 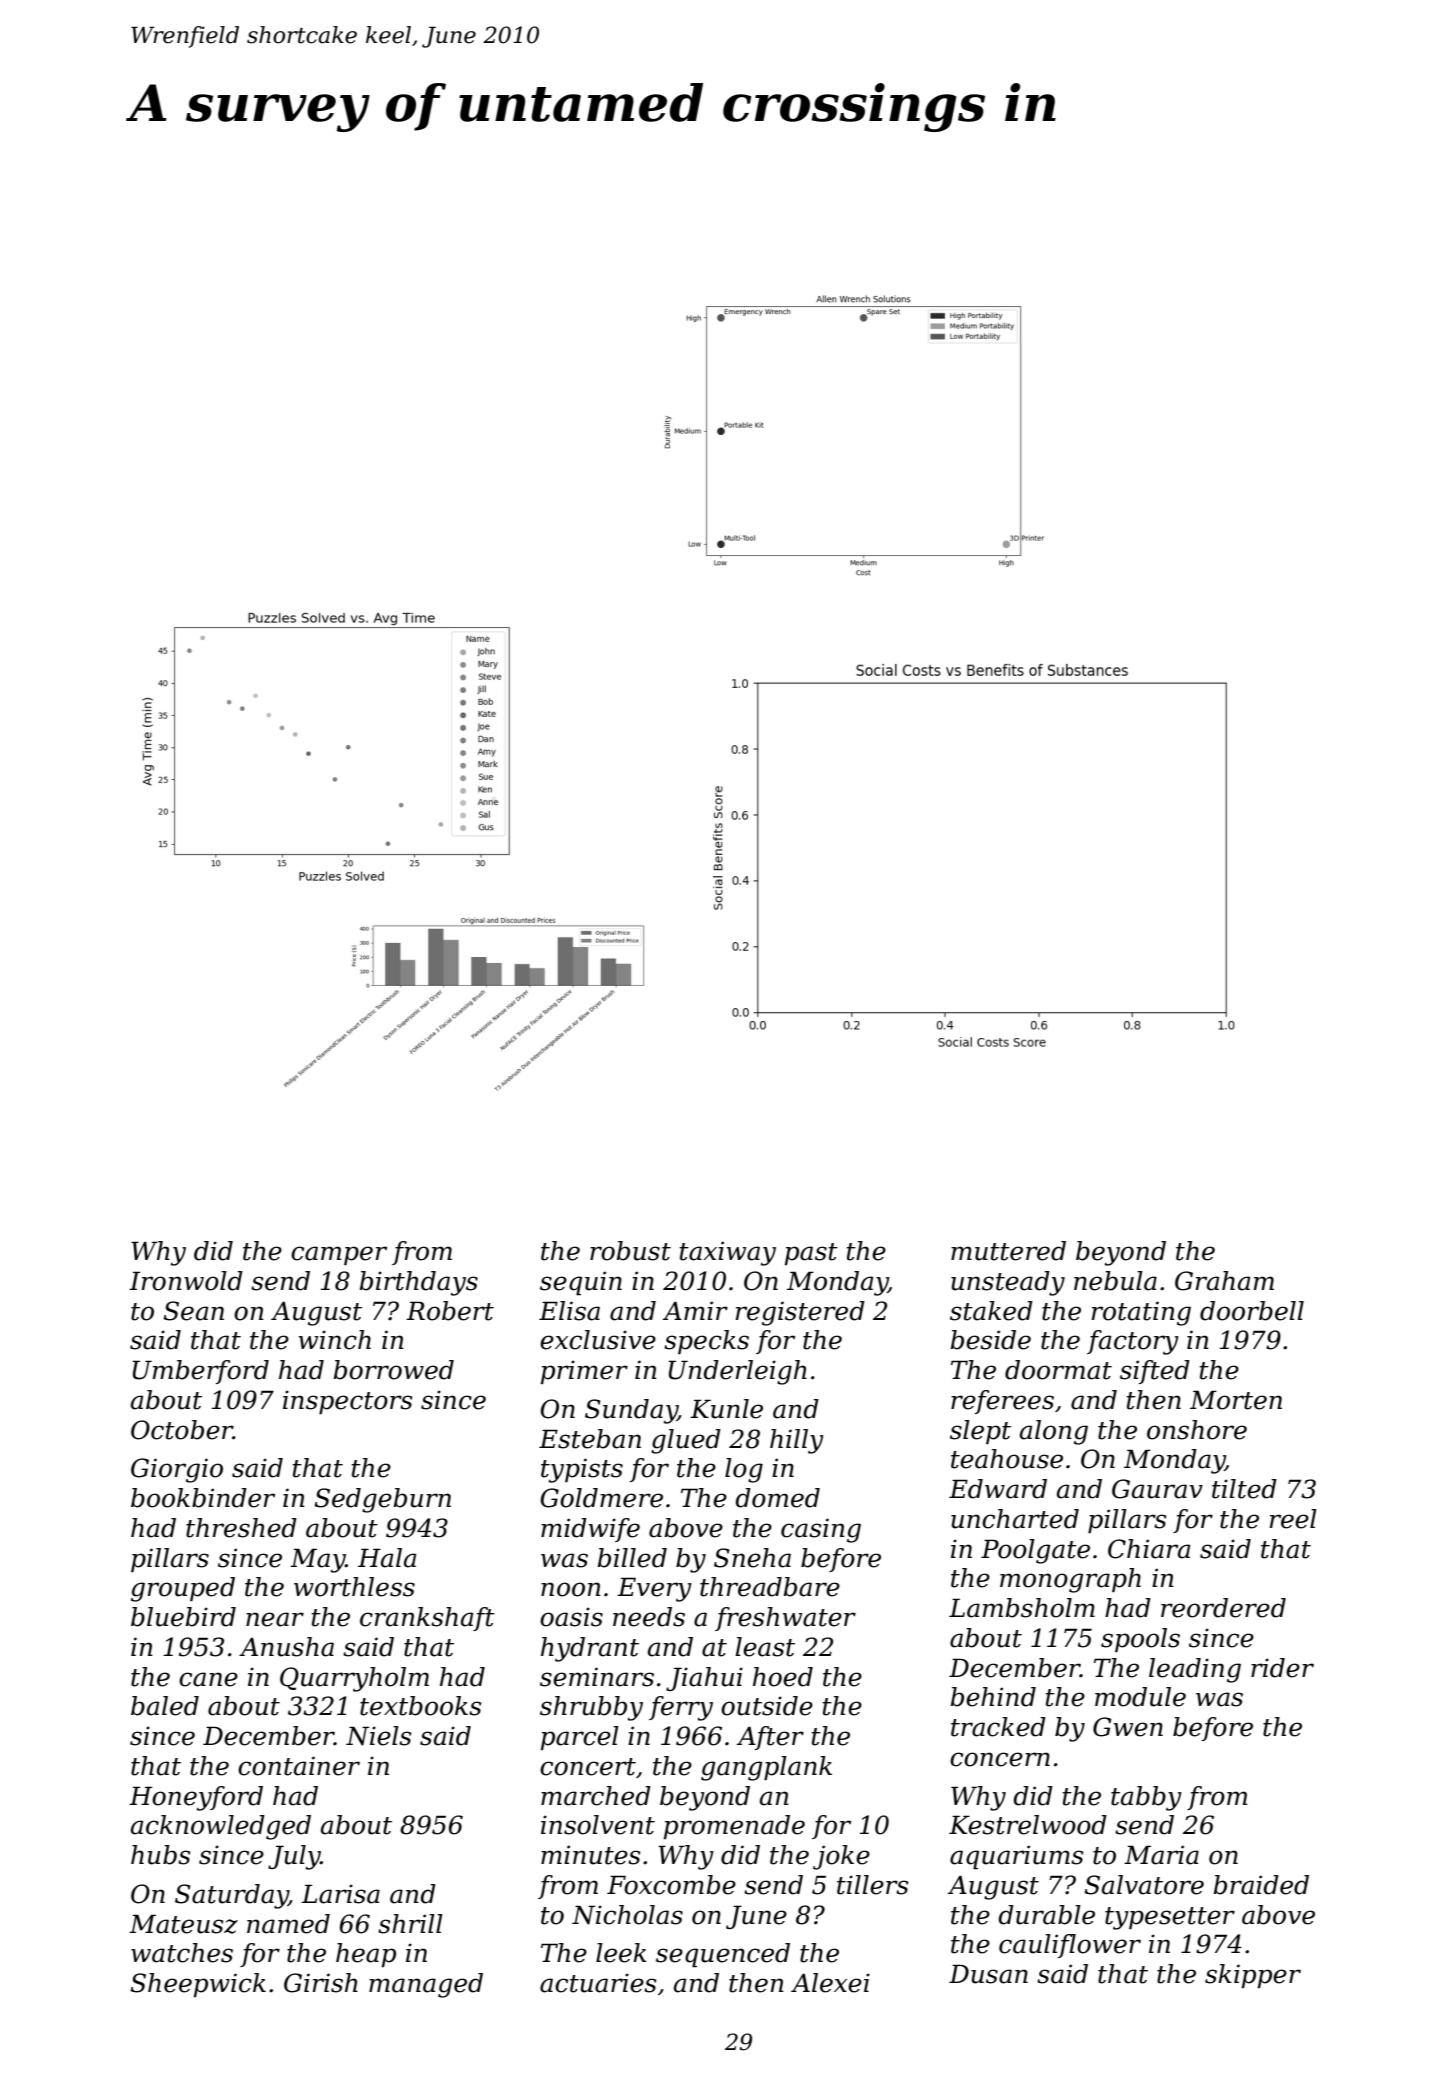 I want to click on past, so click(x=811, y=1254).
